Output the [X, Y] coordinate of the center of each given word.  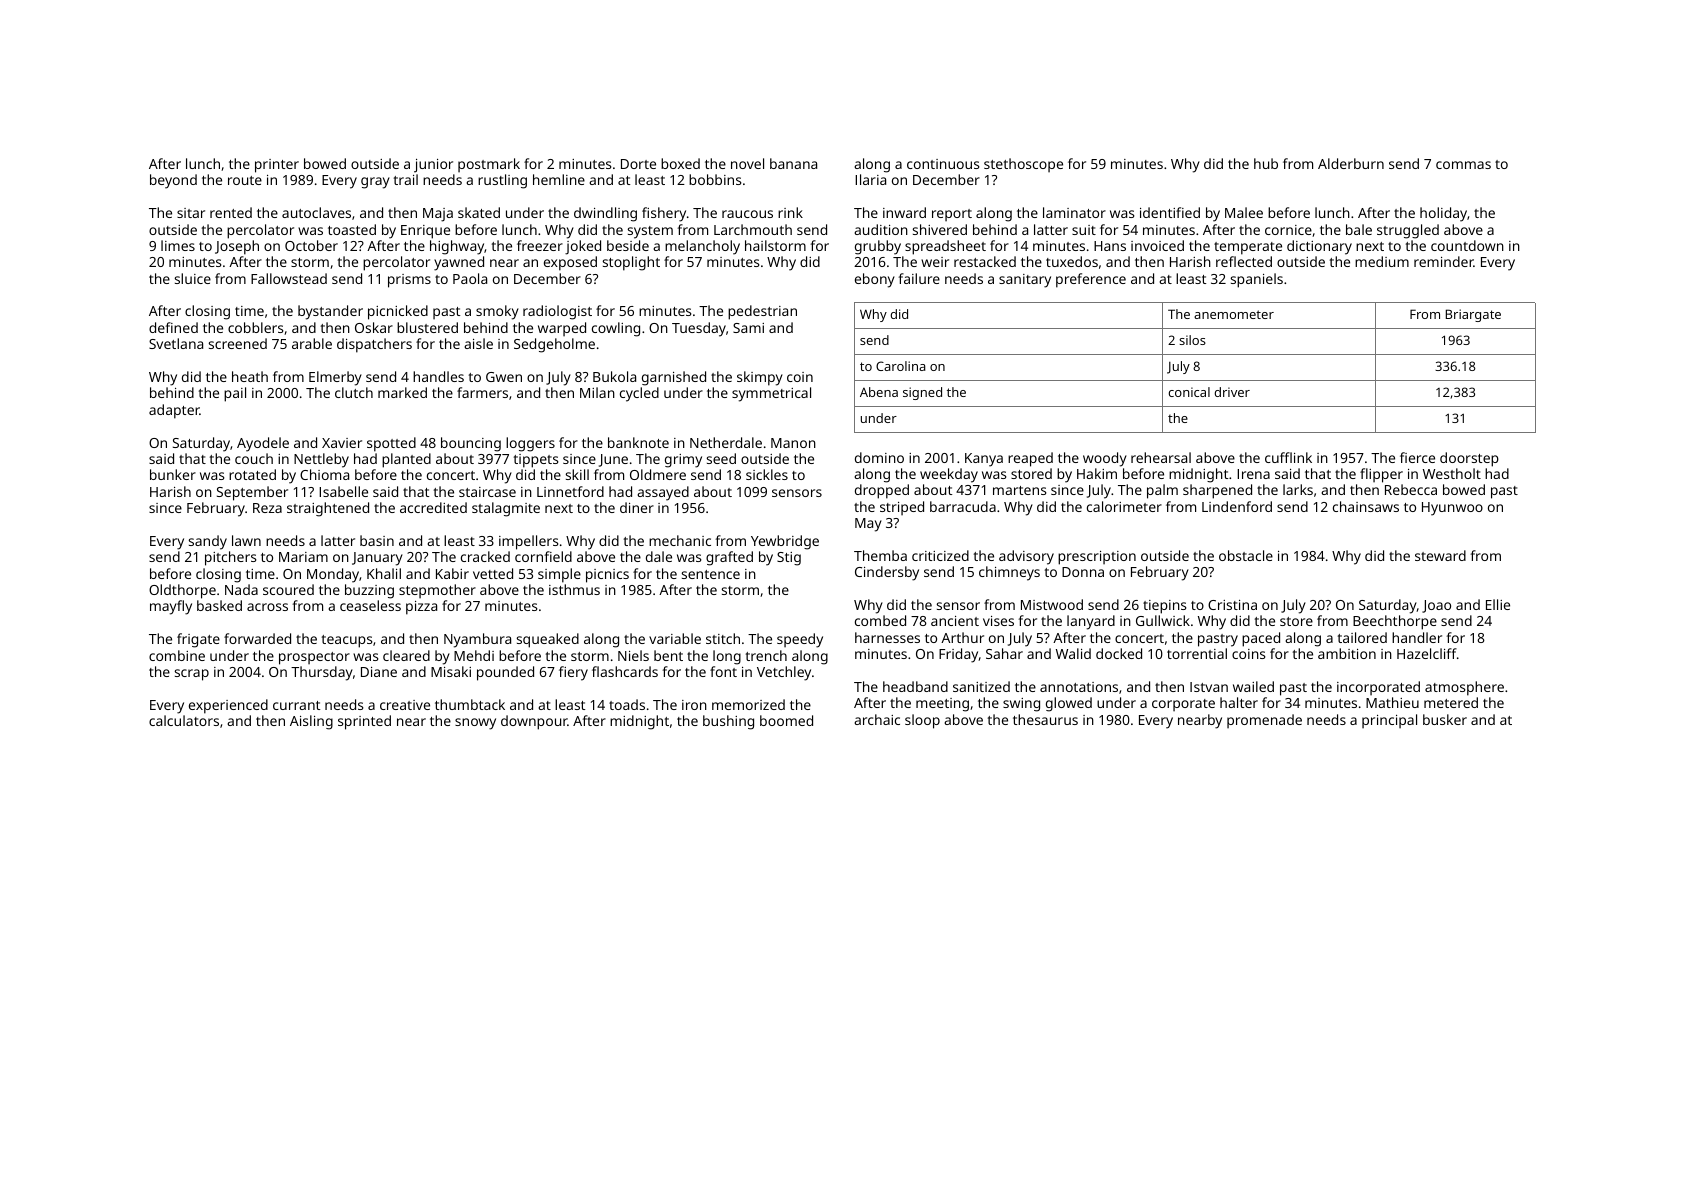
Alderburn [1351, 163]
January [377, 559]
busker [1445, 719]
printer [277, 166]
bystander [330, 312]
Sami [748, 328]
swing [1021, 705]
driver [1232, 392]
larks [1298, 489]
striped [902, 508]
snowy [475, 724]
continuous [943, 164]
